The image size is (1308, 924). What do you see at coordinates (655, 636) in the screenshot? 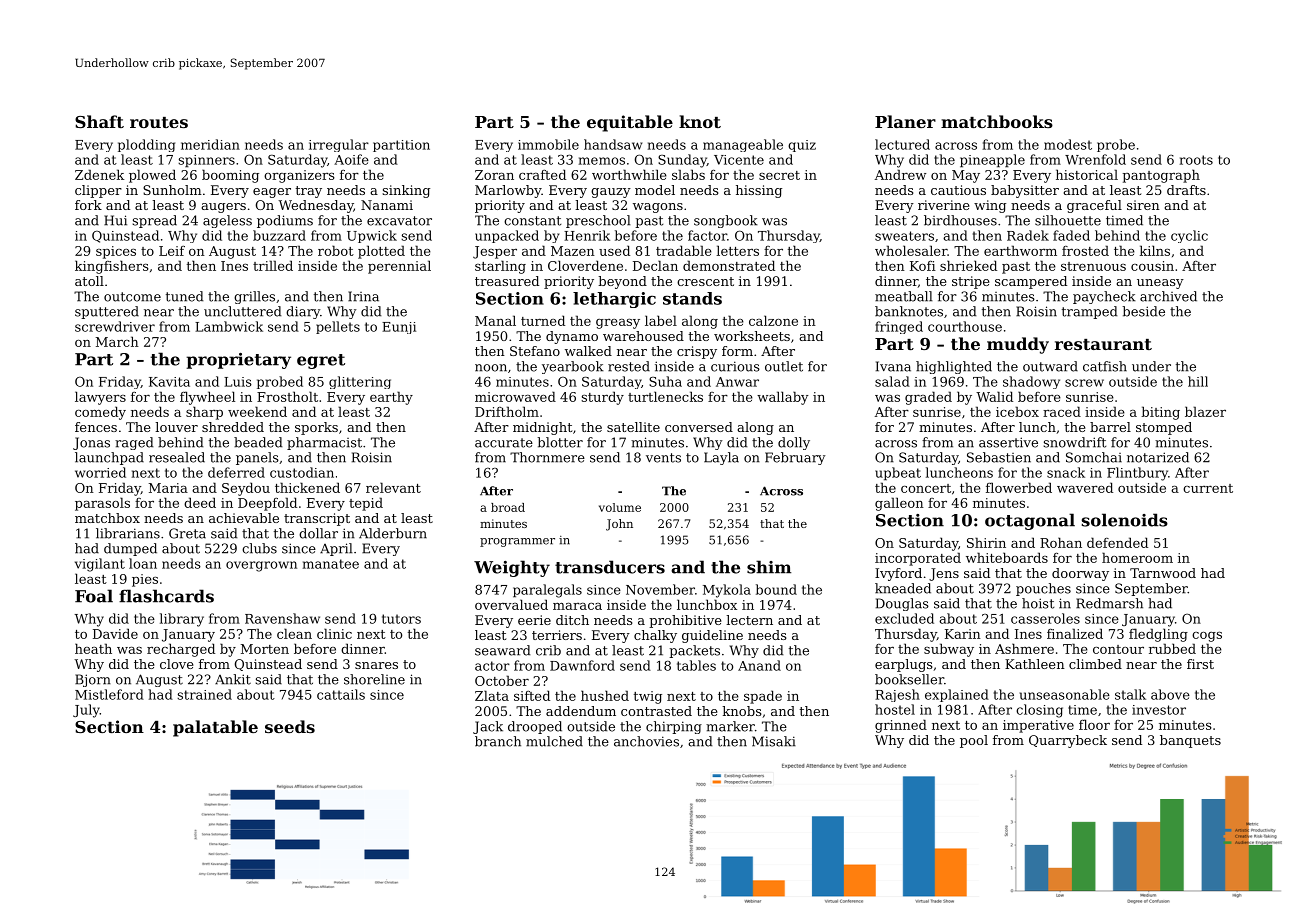
I see `chalky` at bounding box center [655, 636].
